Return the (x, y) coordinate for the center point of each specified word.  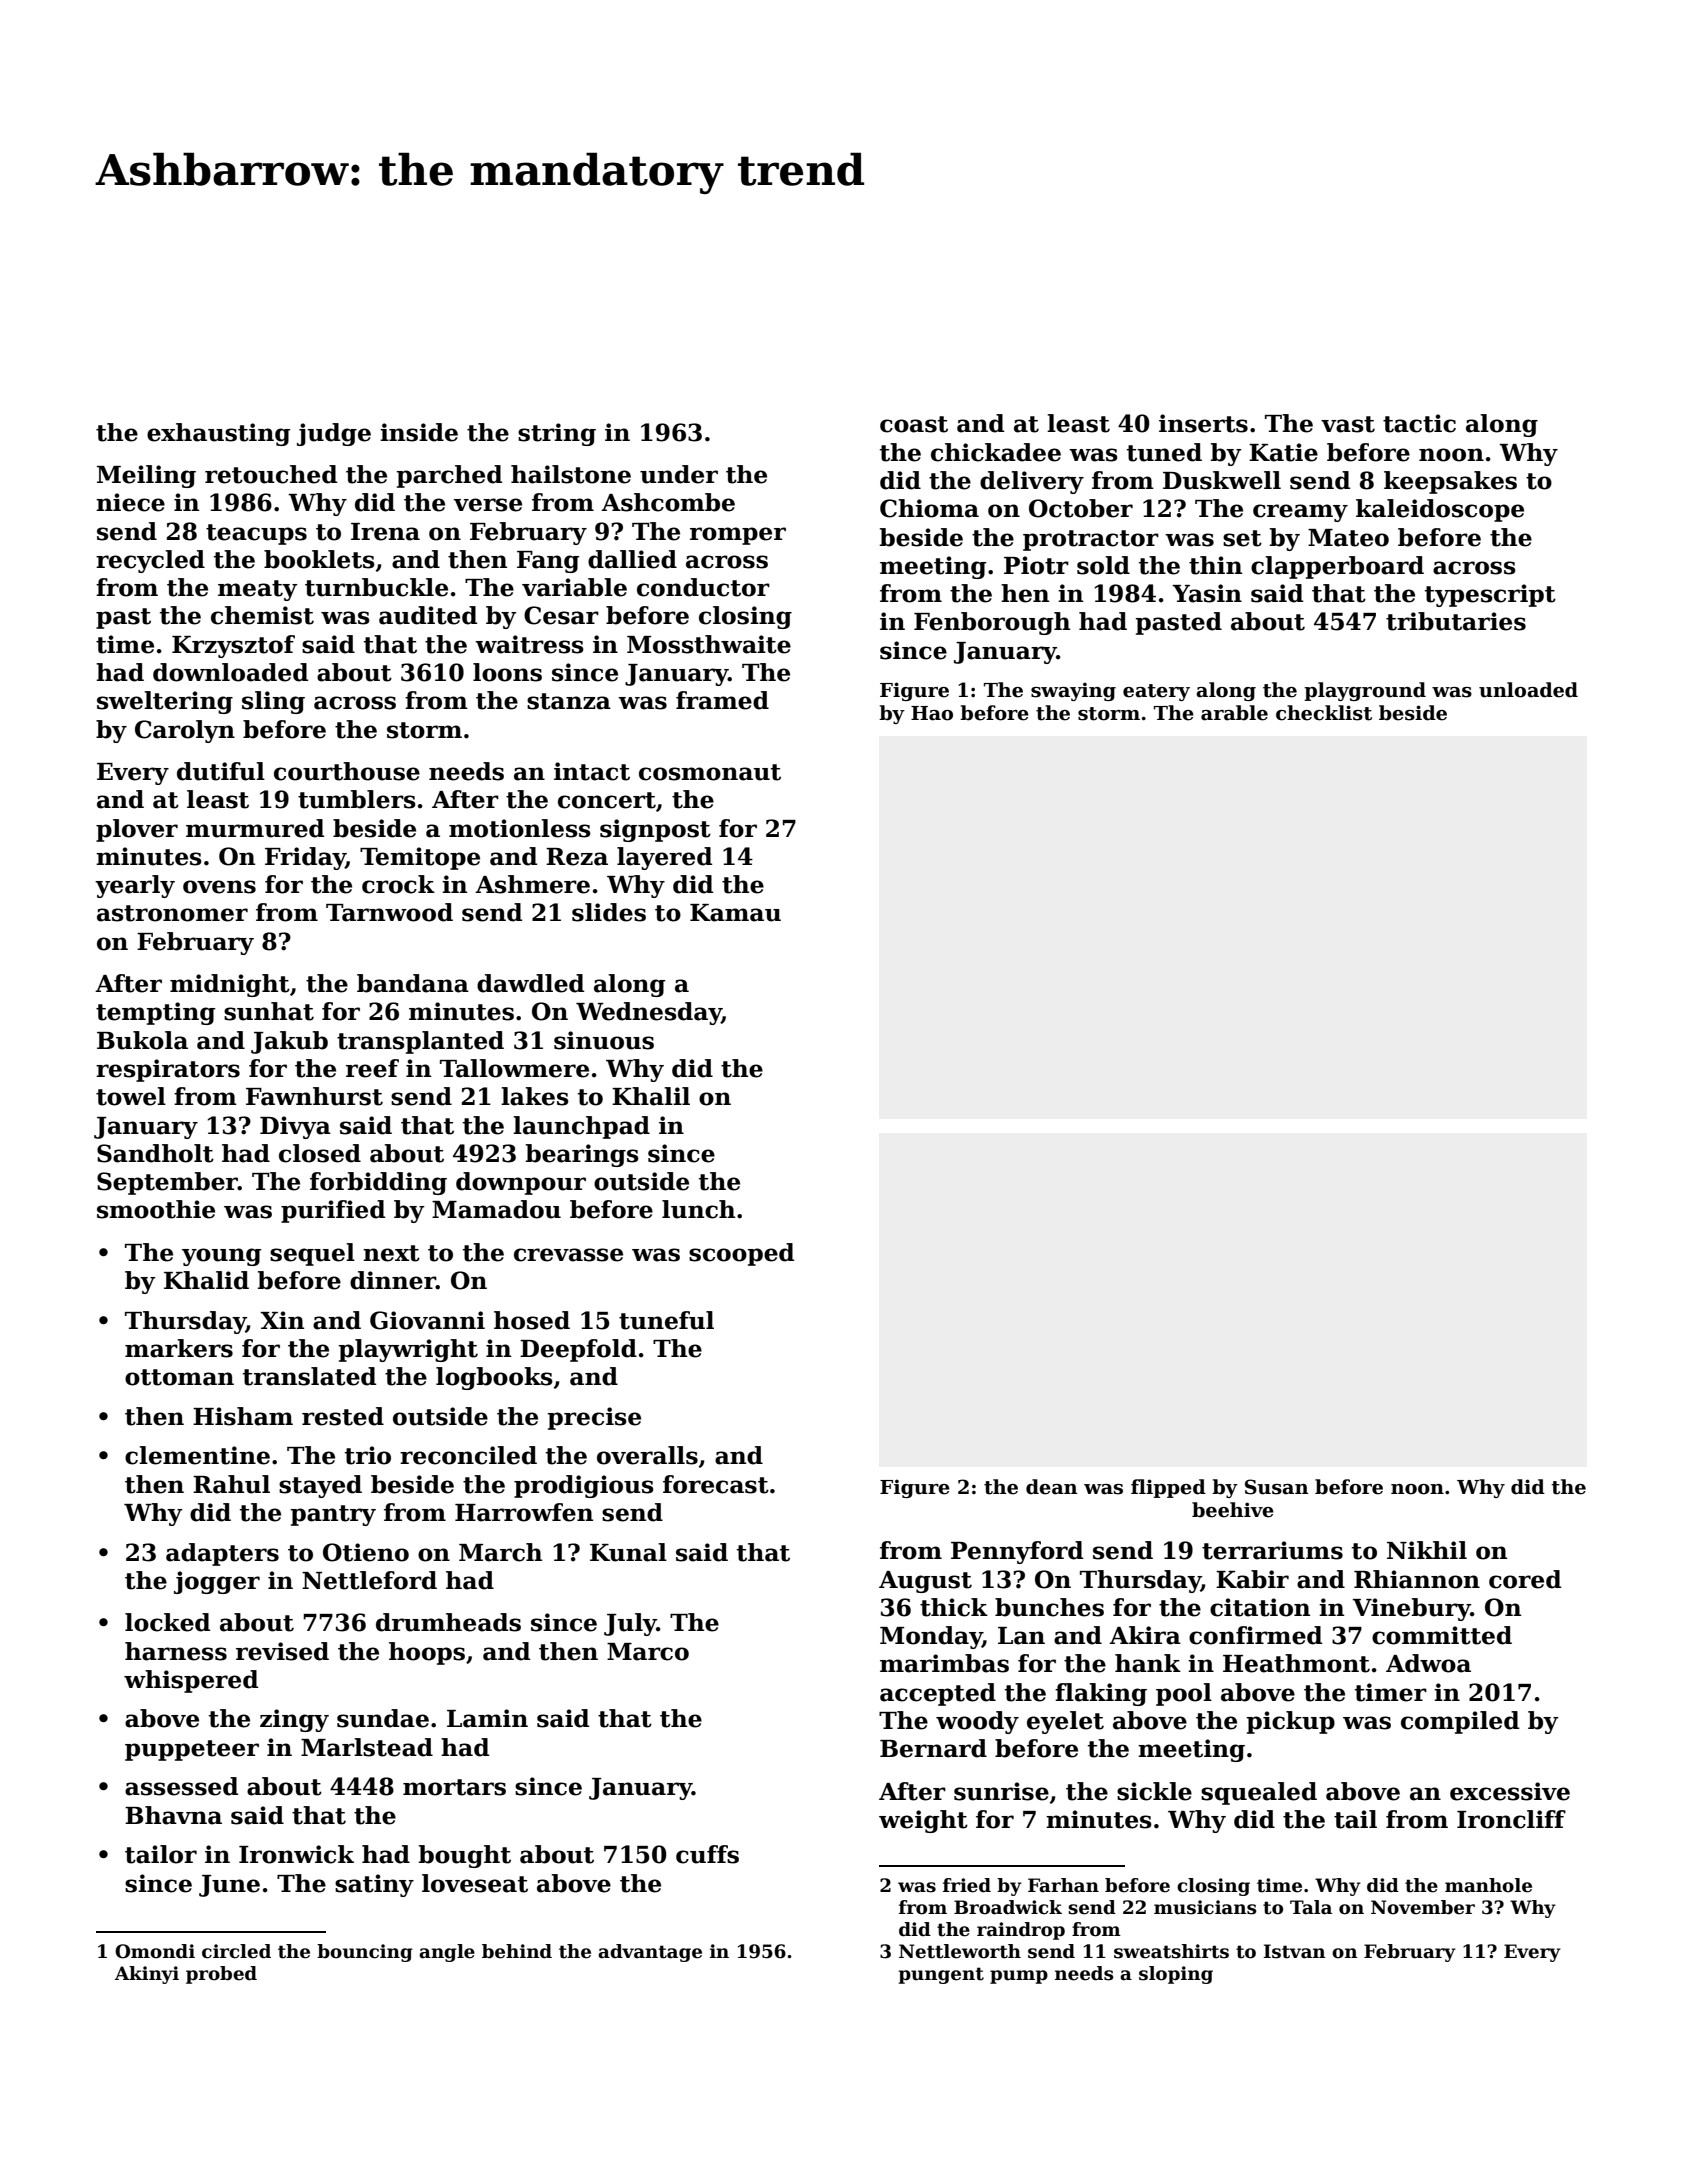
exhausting (218, 434)
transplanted (420, 1042)
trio (368, 1455)
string (557, 434)
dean (1052, 1487)
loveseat (475, 1883)
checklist (1324, 713)
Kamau (735, 913)
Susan (1277, 1487)
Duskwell (1222, 480)
